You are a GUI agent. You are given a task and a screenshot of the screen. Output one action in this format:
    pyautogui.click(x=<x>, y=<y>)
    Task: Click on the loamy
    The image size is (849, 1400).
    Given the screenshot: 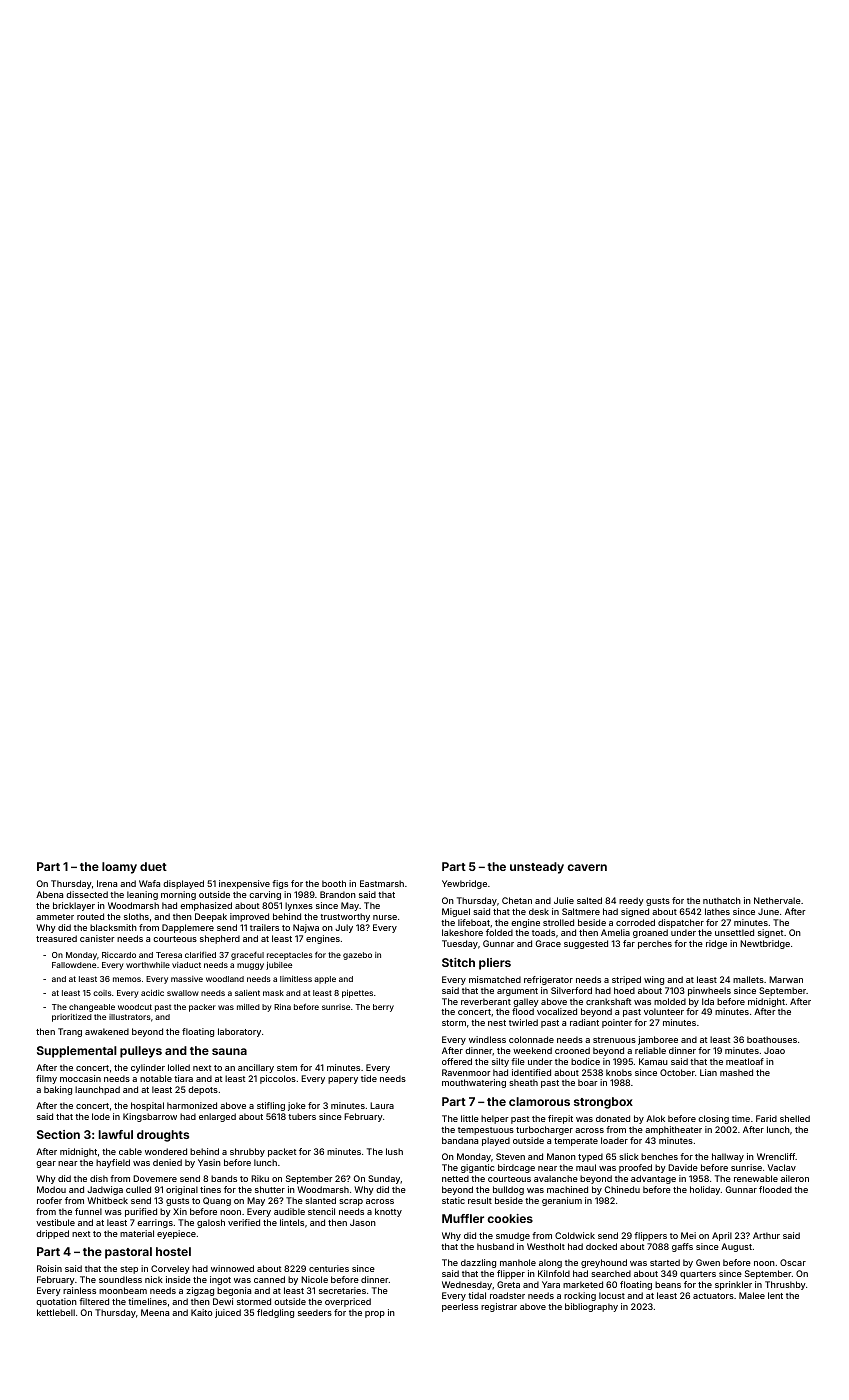 What is the action you would take?
    pyautogui.click(x=119, y=868)
